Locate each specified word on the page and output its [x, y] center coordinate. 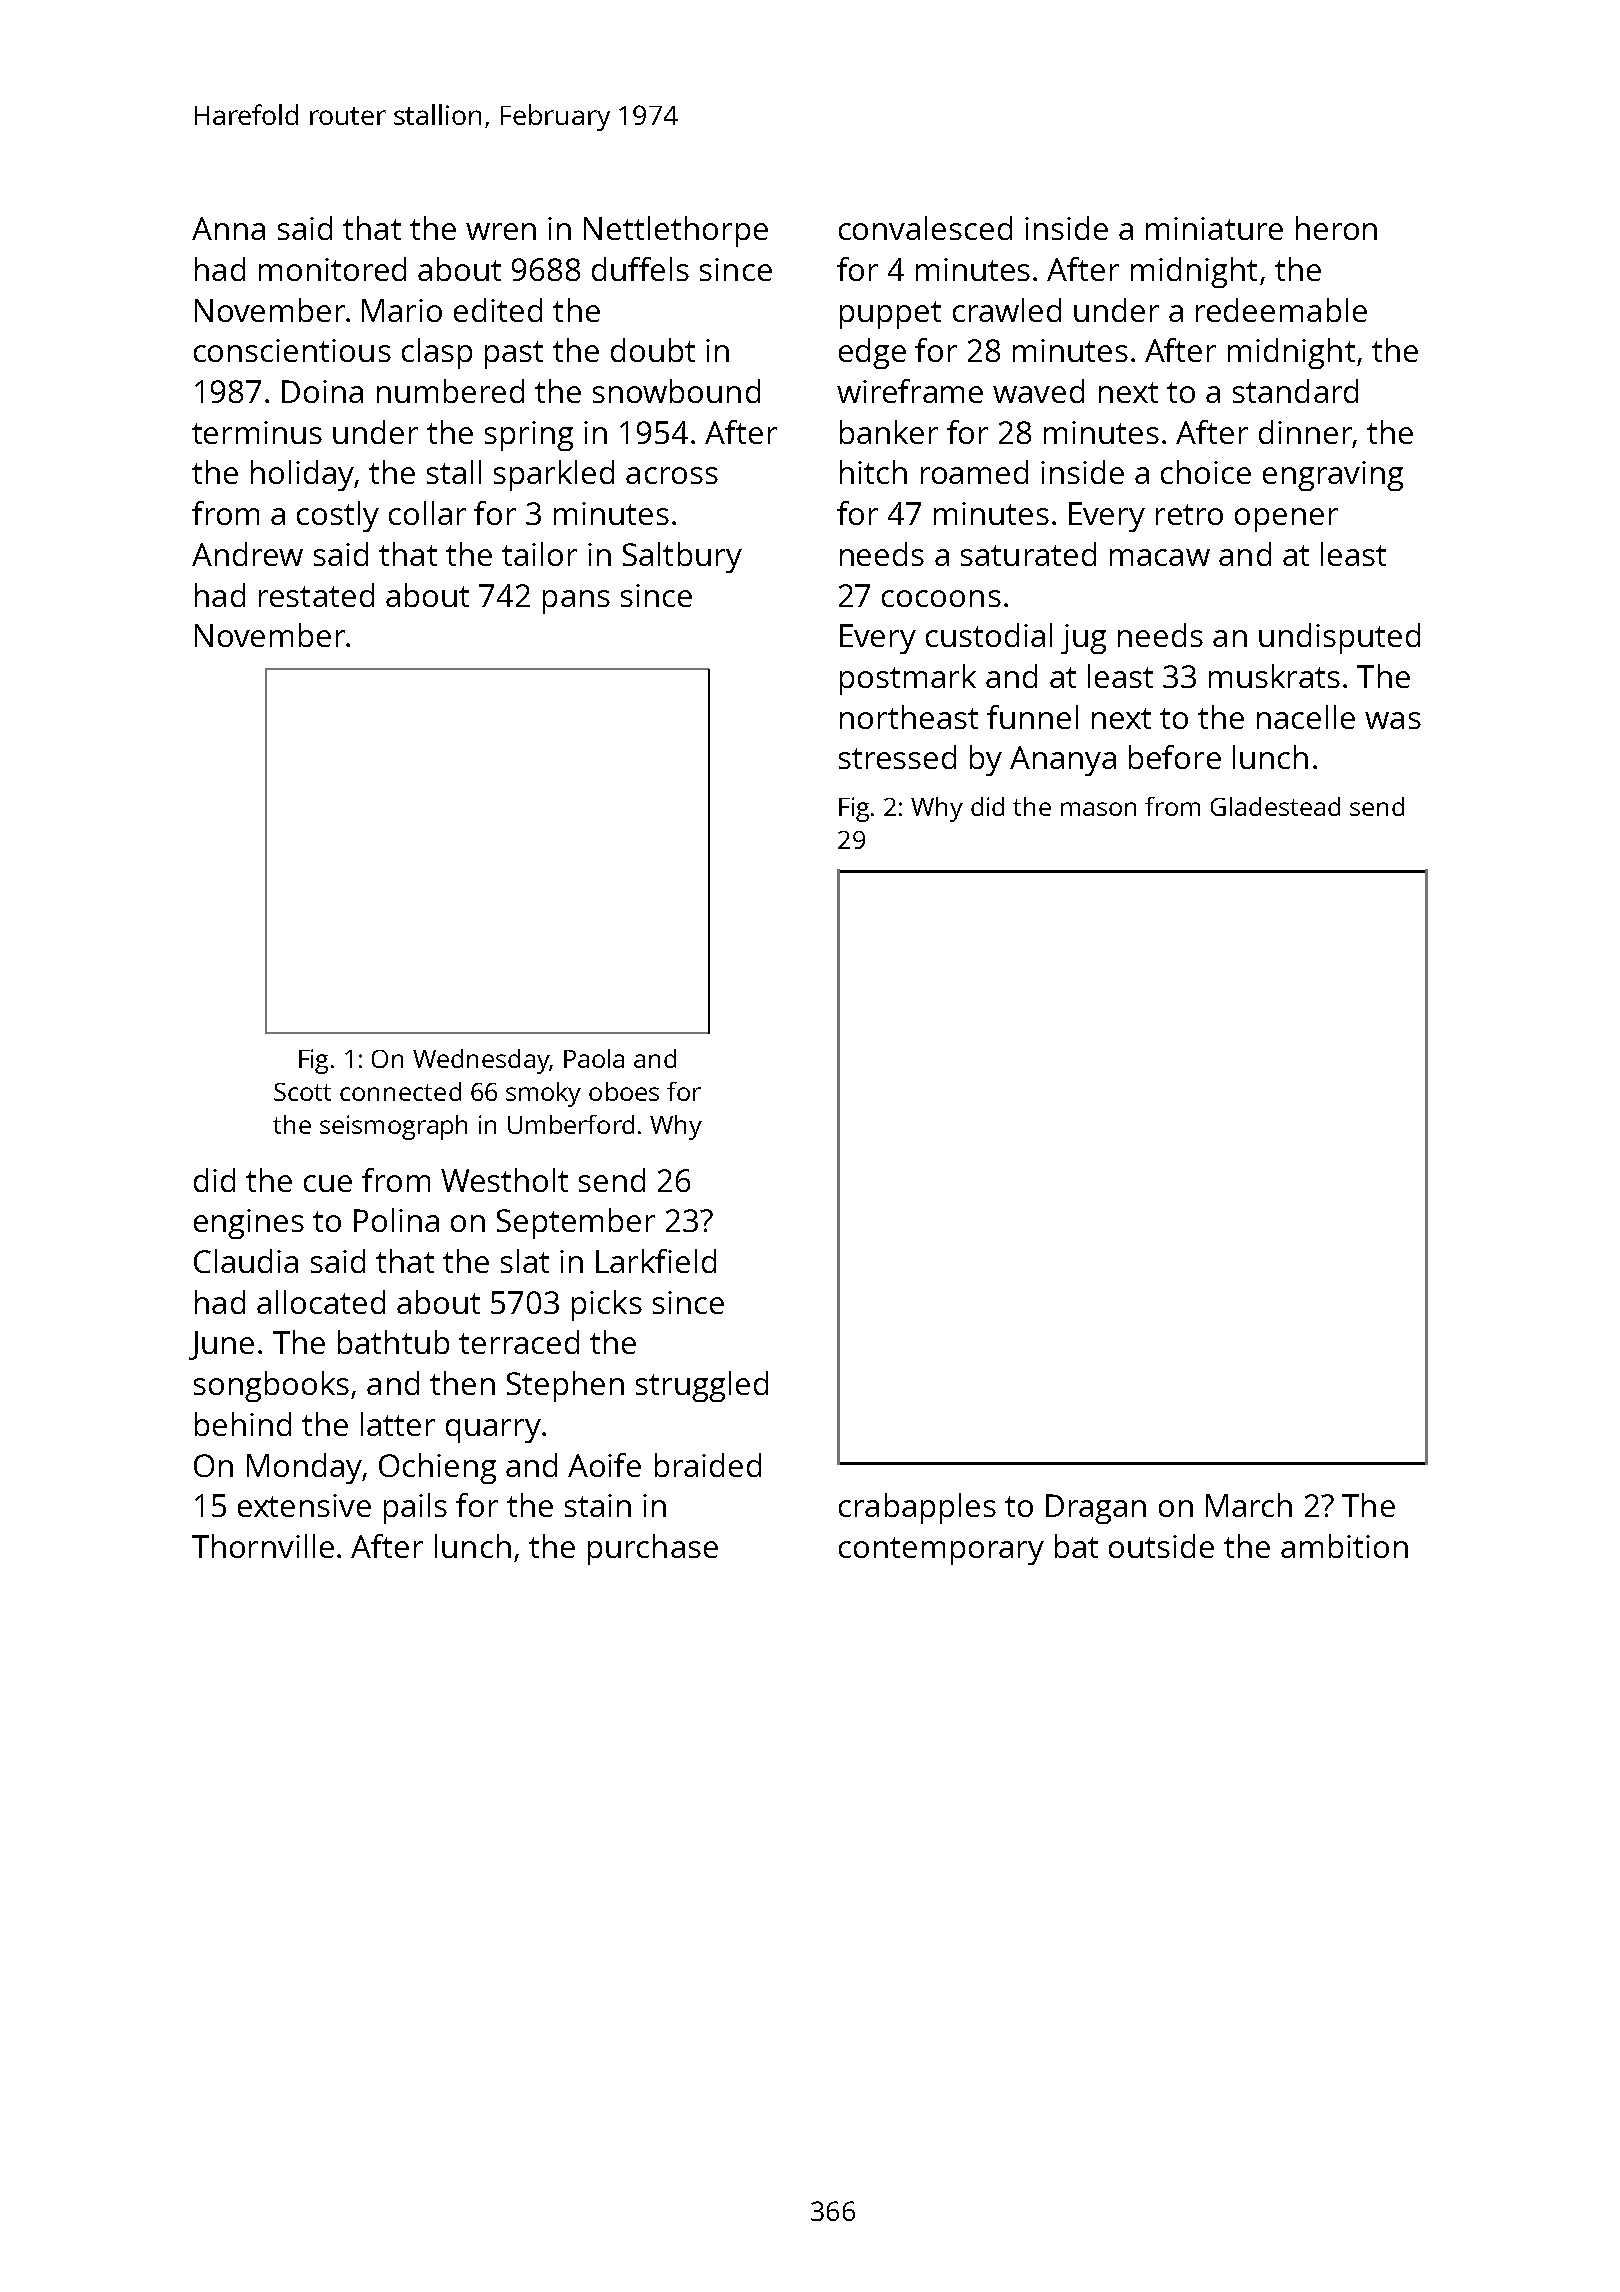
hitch [873, 472]
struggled [702, 1386]
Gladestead [1275, 806]
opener [1286, 520]
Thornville [263, 1546]
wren [501, 231]
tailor [539, 554]
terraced [519, 1342]
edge [872, 353]
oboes [624, 1091]
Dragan [1096, 1509]
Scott [302, 1092]
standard [1295, 391]
